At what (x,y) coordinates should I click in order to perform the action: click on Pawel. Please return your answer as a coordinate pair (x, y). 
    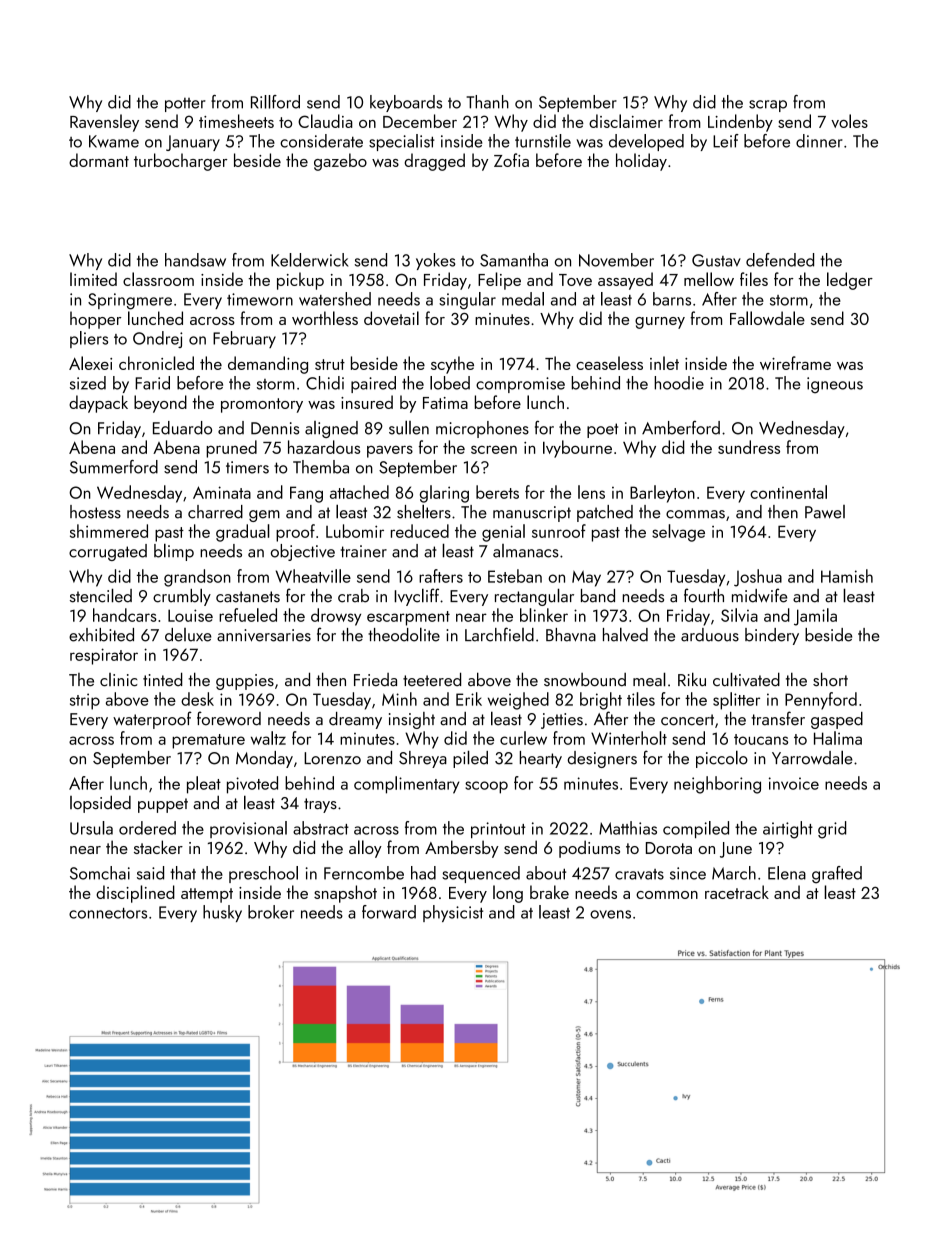
    Looking at the image, I should click on (825, 512).
